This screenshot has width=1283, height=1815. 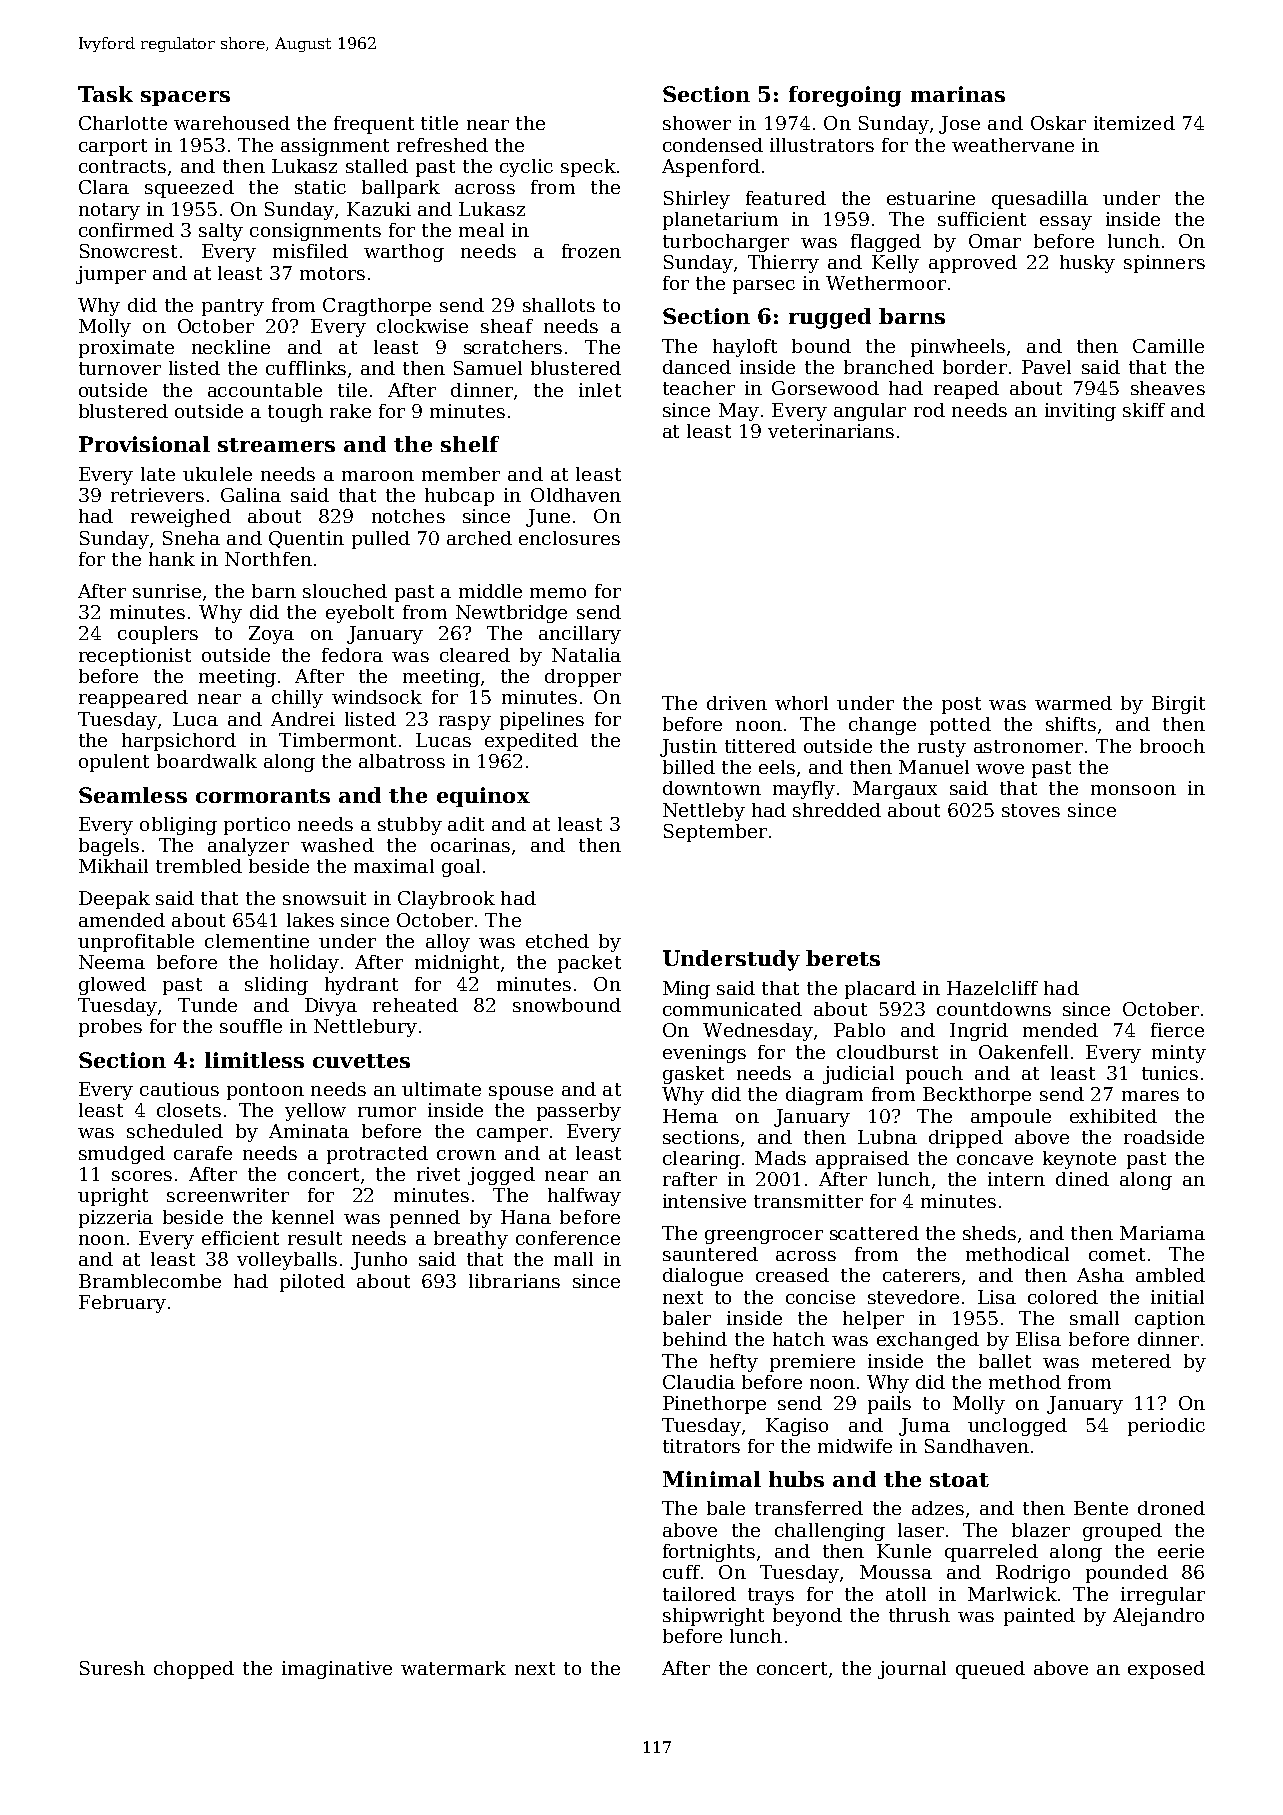 What do you see at coordinates (713, 1617) in the screenshot?
I see `shipwright` at bounding box center [713, 1617].
